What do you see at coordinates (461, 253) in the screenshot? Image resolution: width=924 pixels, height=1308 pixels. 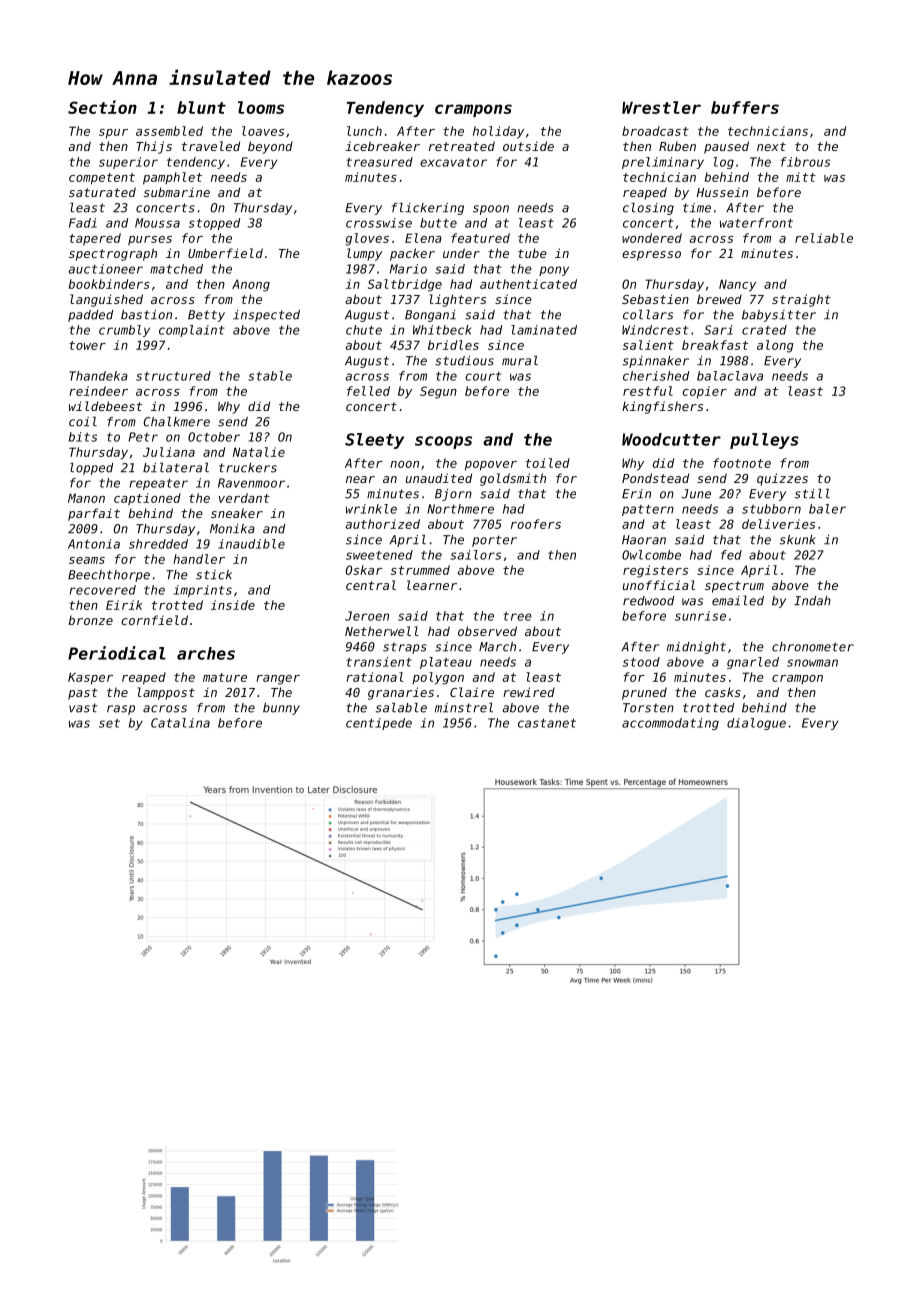 I see `under` at bounding box center [461, 253].
